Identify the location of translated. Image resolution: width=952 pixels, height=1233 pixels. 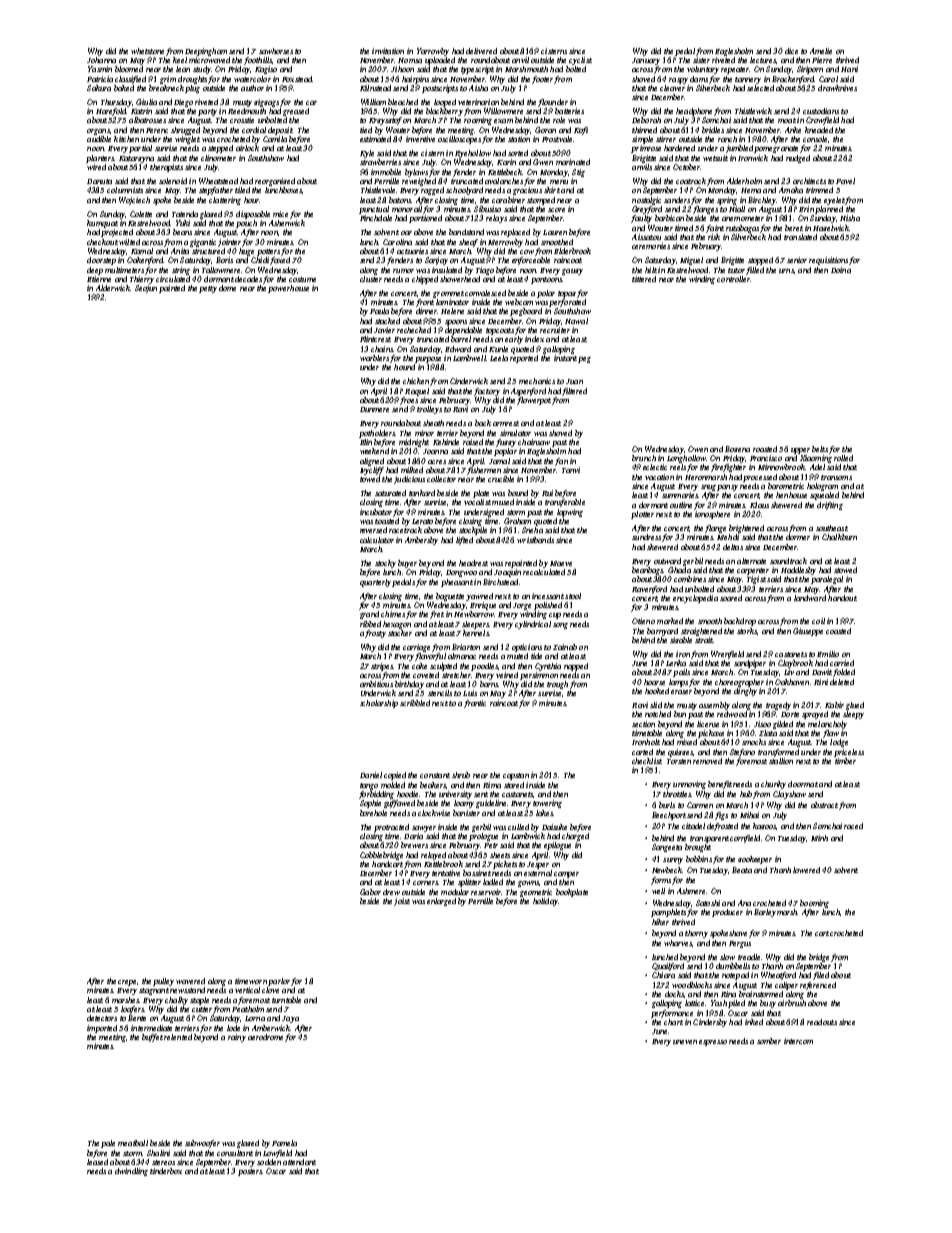
(800, 237).
